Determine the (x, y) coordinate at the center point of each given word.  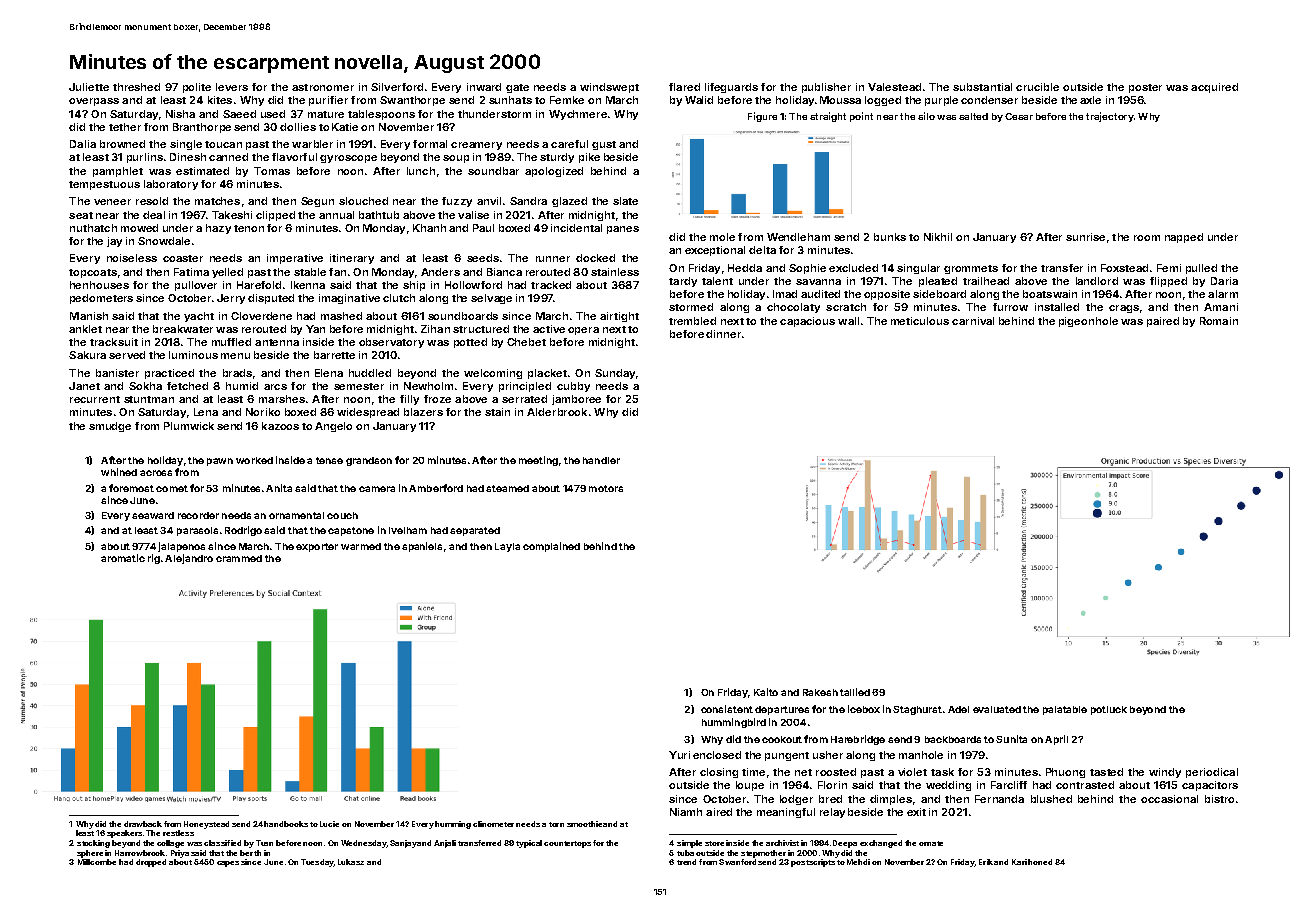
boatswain (1050, 294)
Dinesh (188, 157)
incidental (576, 228)
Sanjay (403, 844)
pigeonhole (1088, 322)
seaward (153, 515)
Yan (315, 329)
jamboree (576, 400)
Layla (507, 547)
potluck (1109, 710)
